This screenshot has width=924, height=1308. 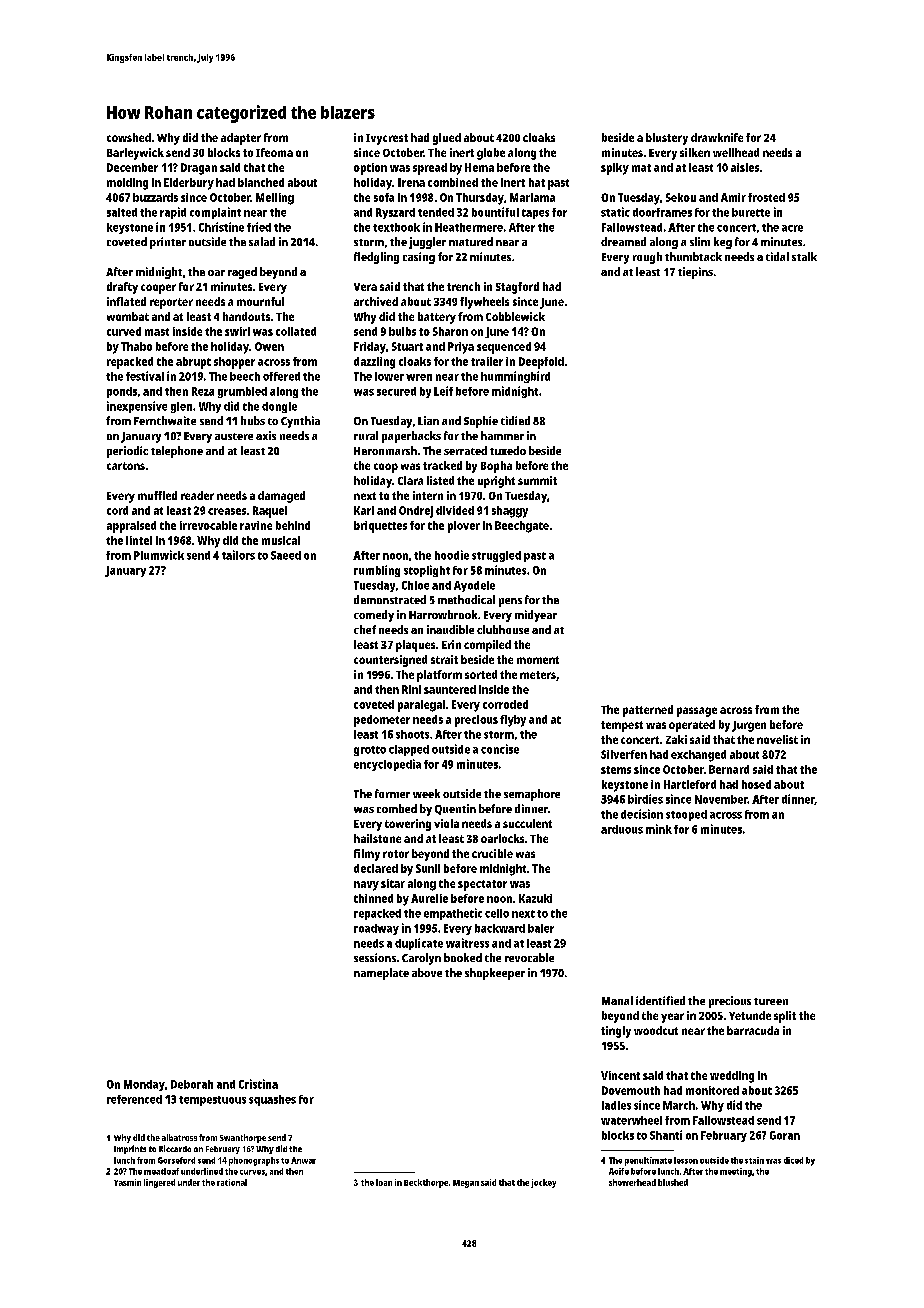 What do you see at coordinates (370, 751) in the screenshot?
I see `grotto` at bounding box center [370, 751].
